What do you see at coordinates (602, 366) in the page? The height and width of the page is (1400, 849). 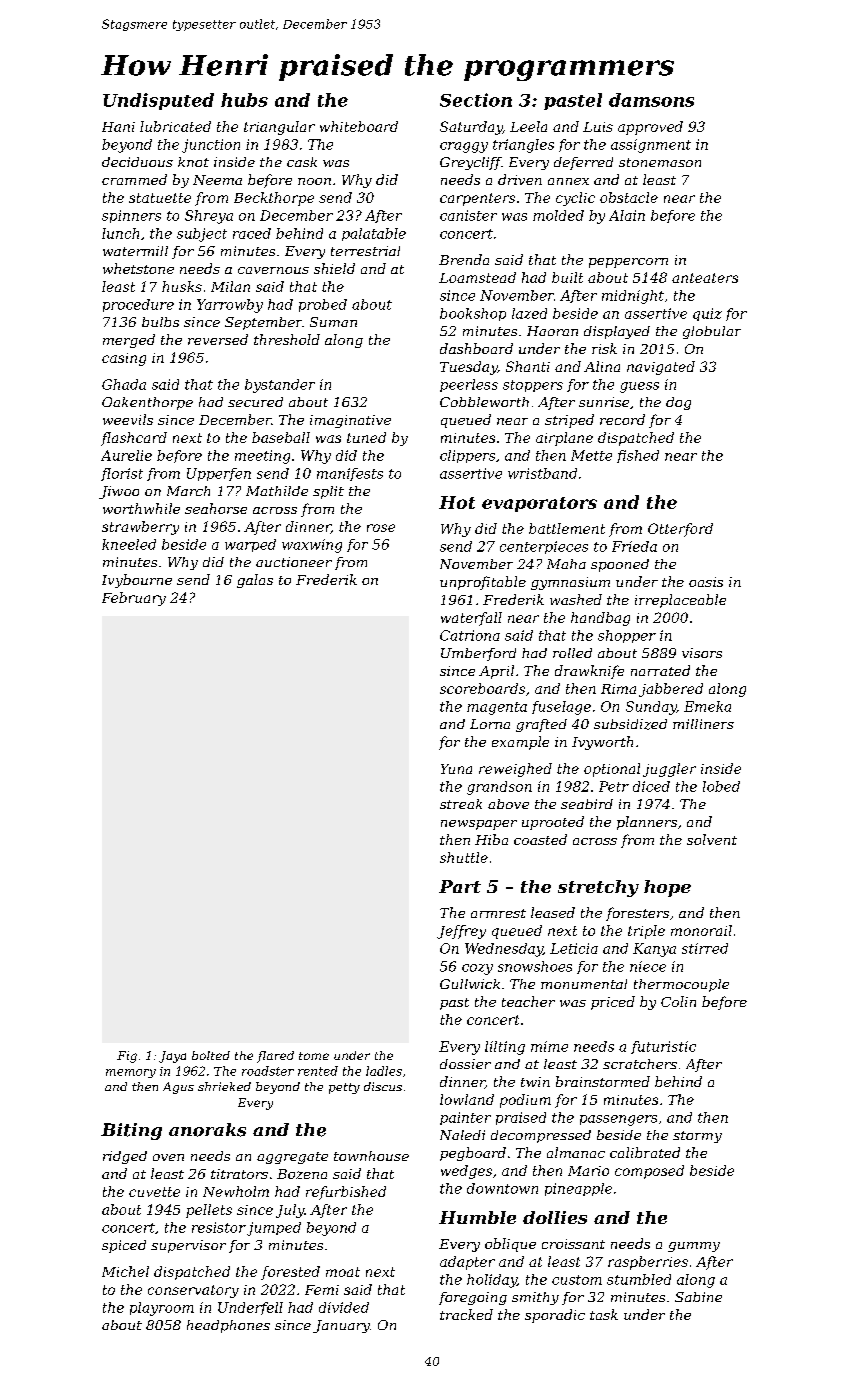 I see `Alina` at bounding box center [602, 366].
